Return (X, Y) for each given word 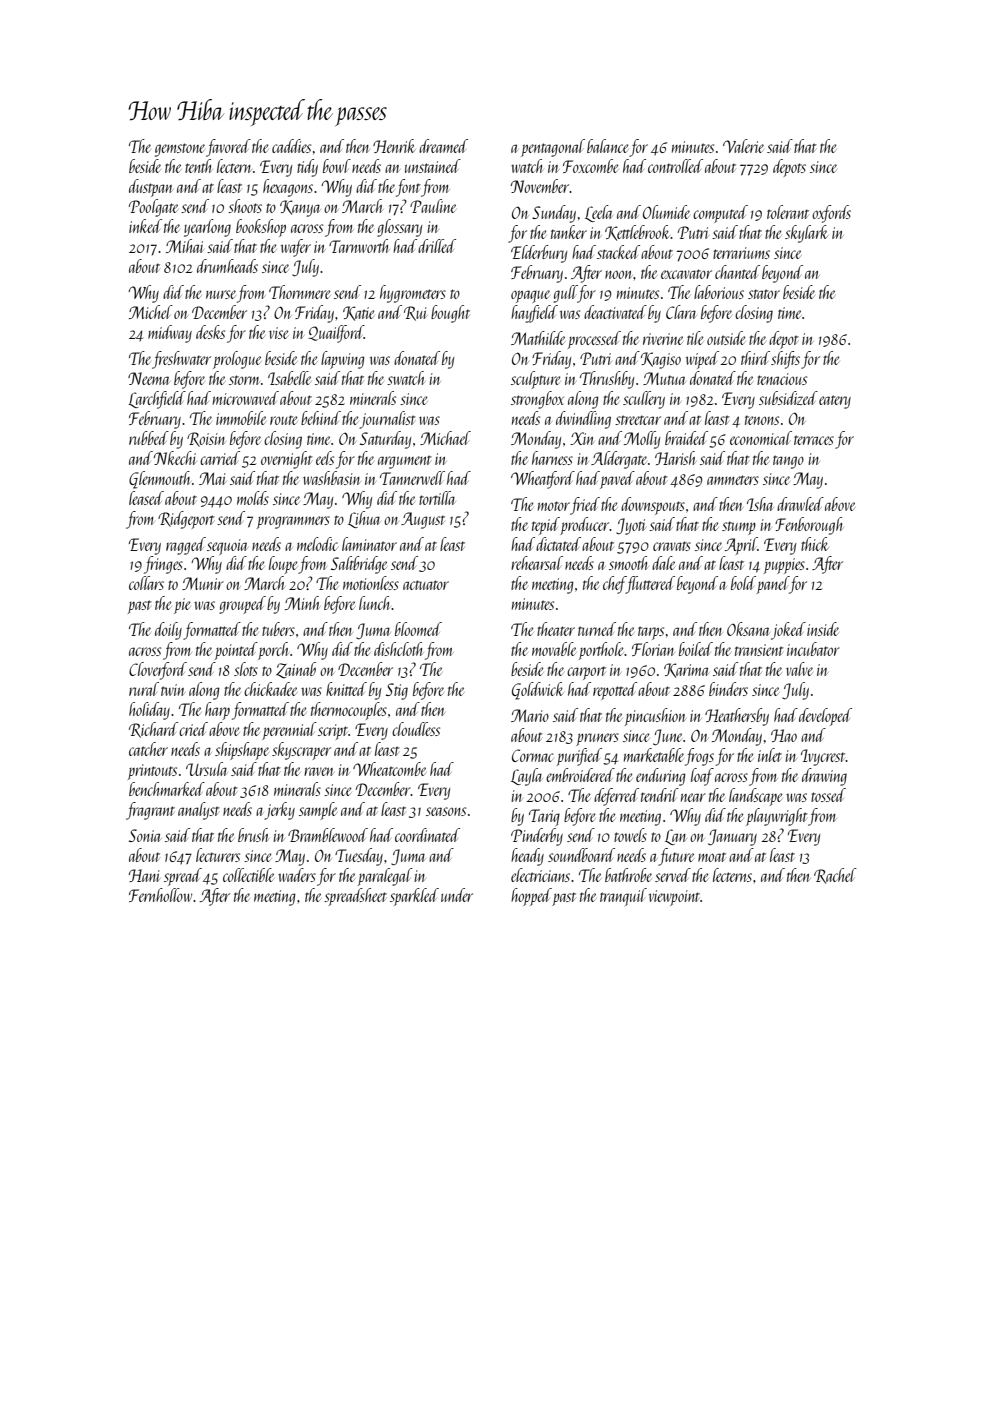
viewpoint (674, 898)
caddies (291, 146)
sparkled (414, 897)
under (457, 895)
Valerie (743, 146)
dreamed (443, 146)
